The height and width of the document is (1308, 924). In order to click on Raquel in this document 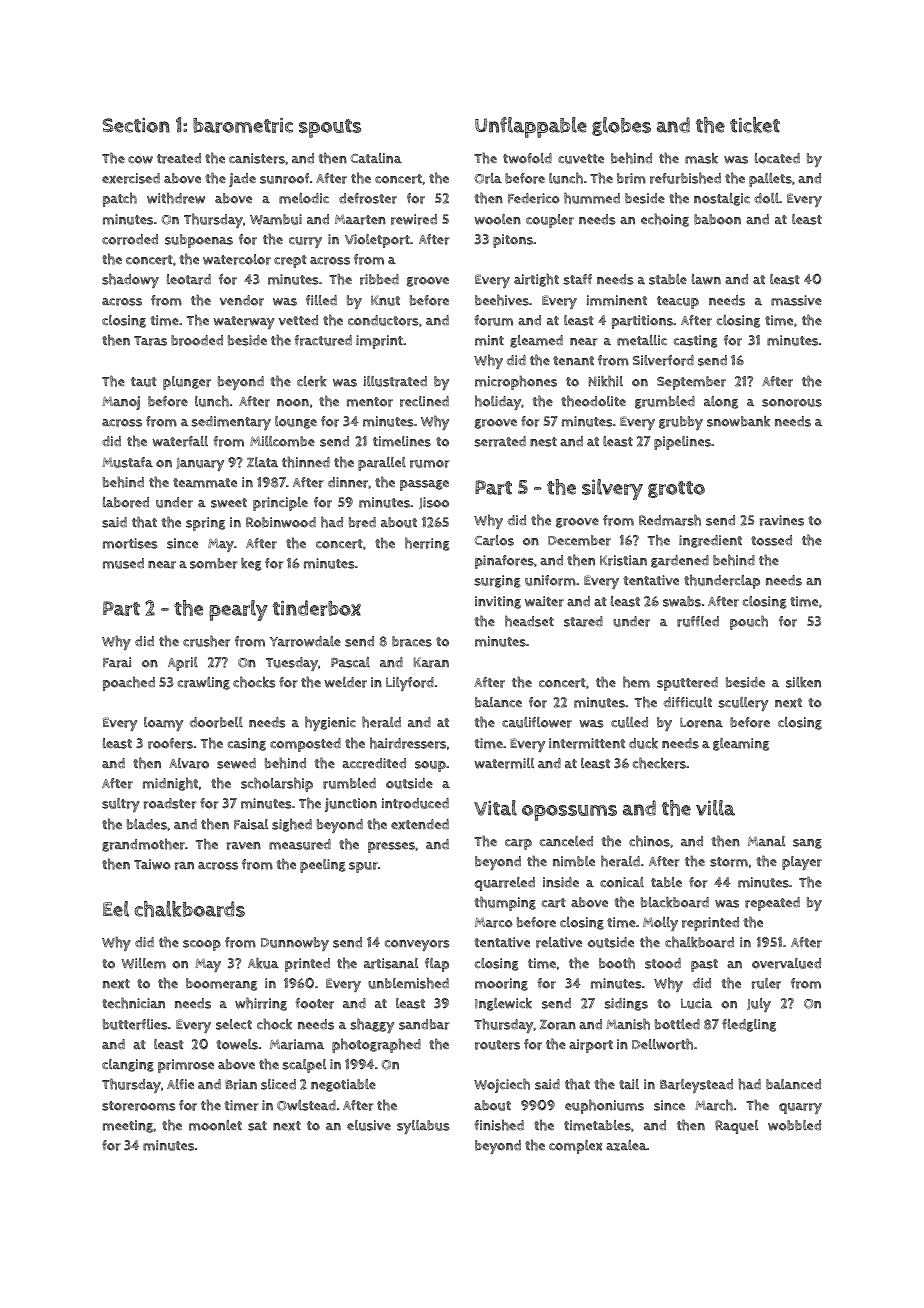, I will do `click(736, 1127)`.
